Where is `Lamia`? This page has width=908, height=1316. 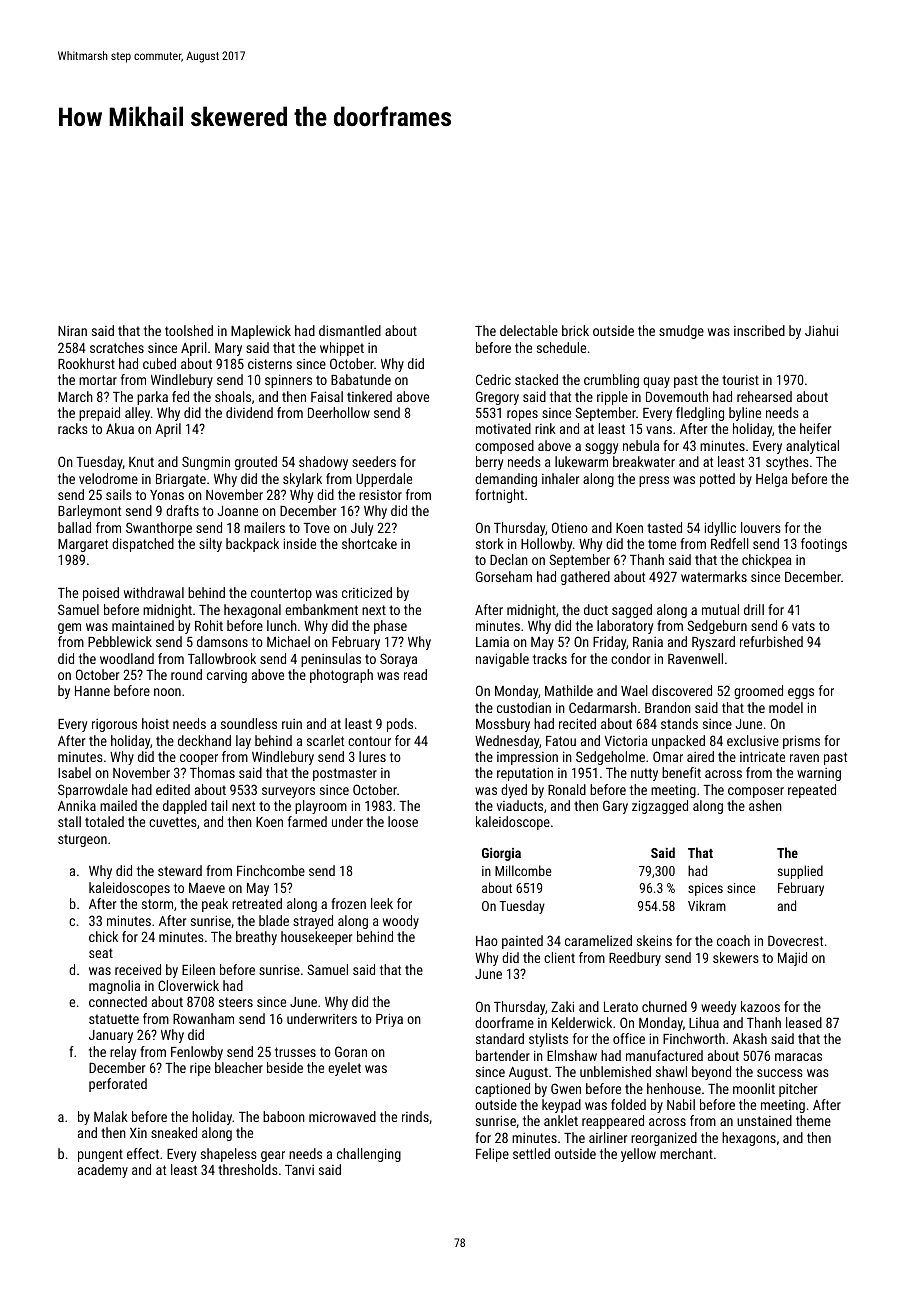
Lamia is located at coordinates (492, 642).
